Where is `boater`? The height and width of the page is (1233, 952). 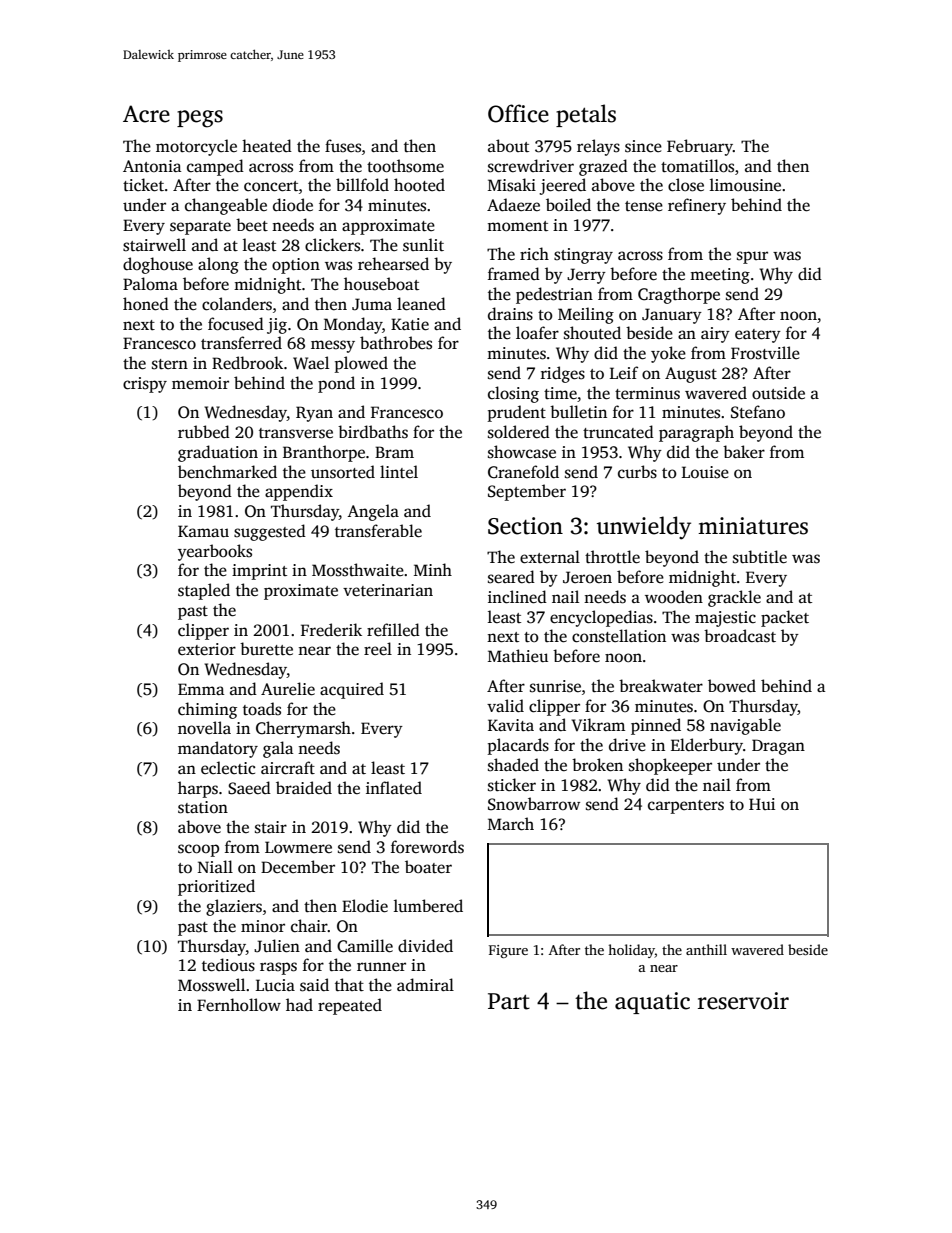
boater is located at coordinates (428, 867).
